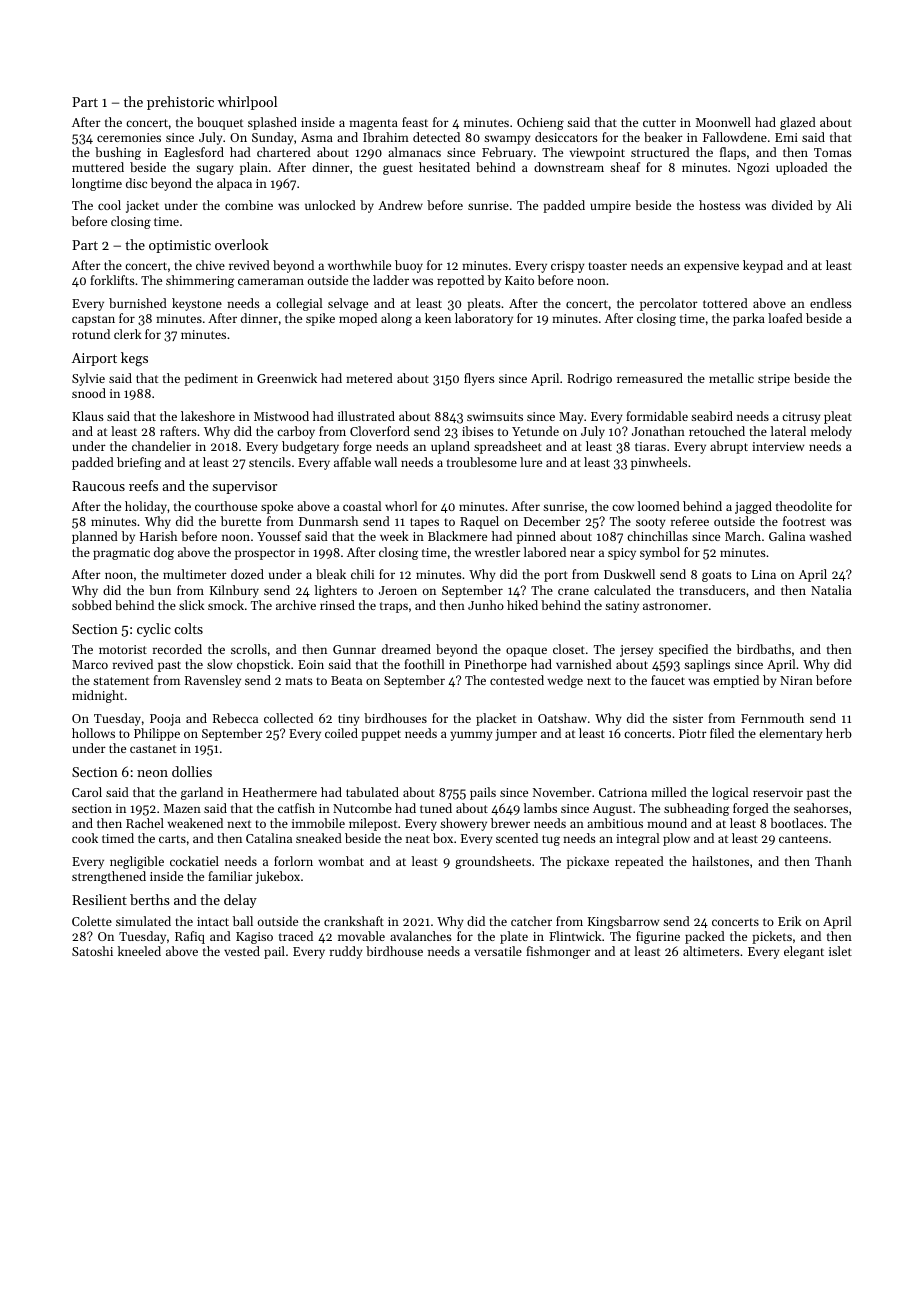  I want to click on Junho, so click(486, 605).
